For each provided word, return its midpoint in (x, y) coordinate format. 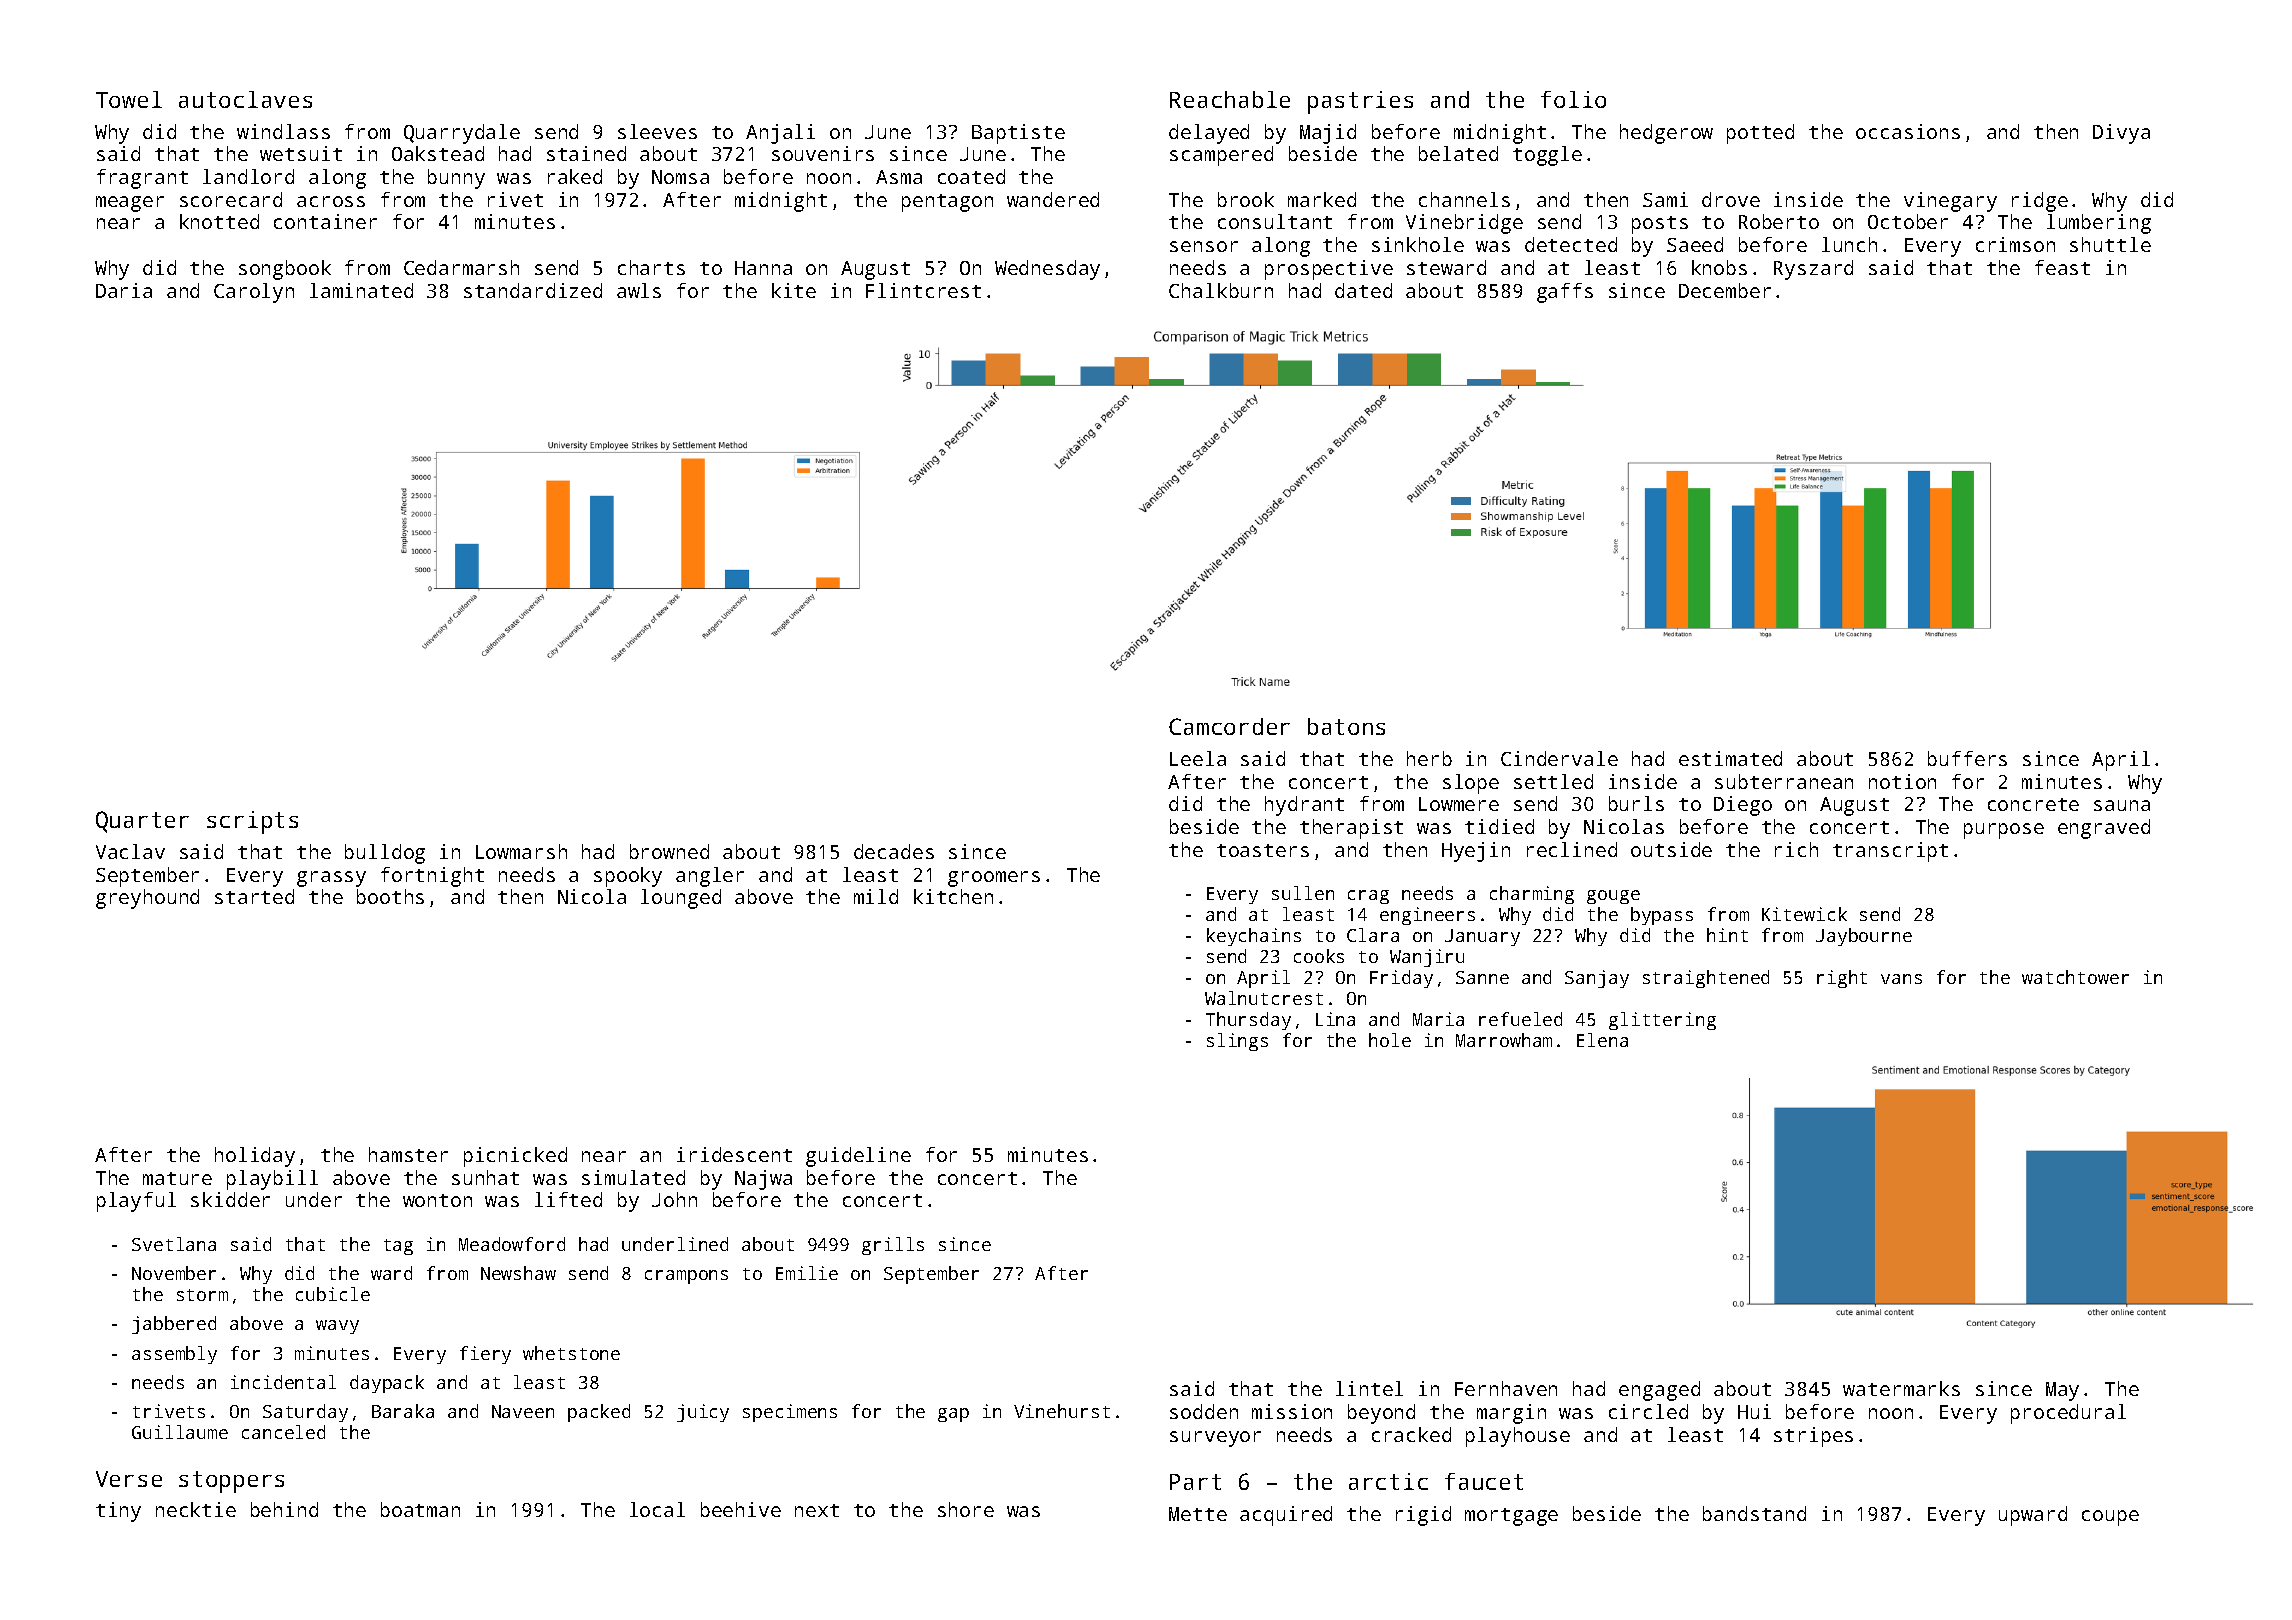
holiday (255, 1157)
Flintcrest (923, 290)
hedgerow (1666, 134)
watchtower (2075, 977)
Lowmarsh (521, 851)
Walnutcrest (1264, 998)
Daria (124, 290)
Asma (899, 177)
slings (1237, 1042)
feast (2062, 267)
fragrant (142, 179)
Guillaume (180, 1432)
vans (1901, 979)
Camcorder (1229, 726)
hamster (408, 1154)
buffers (1967, 758)
